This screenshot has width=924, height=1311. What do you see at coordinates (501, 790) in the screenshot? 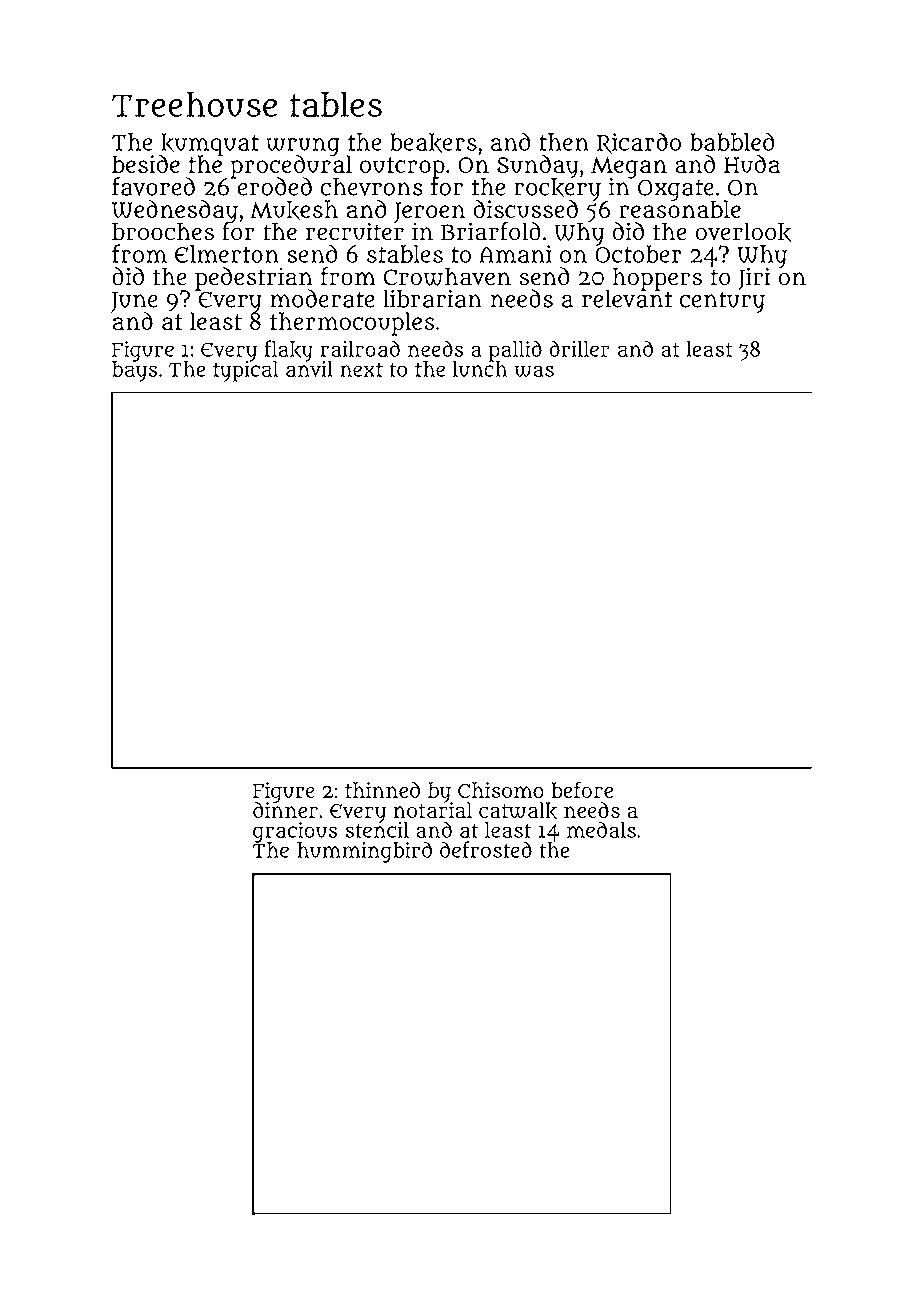
I see `Chisomo` at bounding box center [501, 790].
